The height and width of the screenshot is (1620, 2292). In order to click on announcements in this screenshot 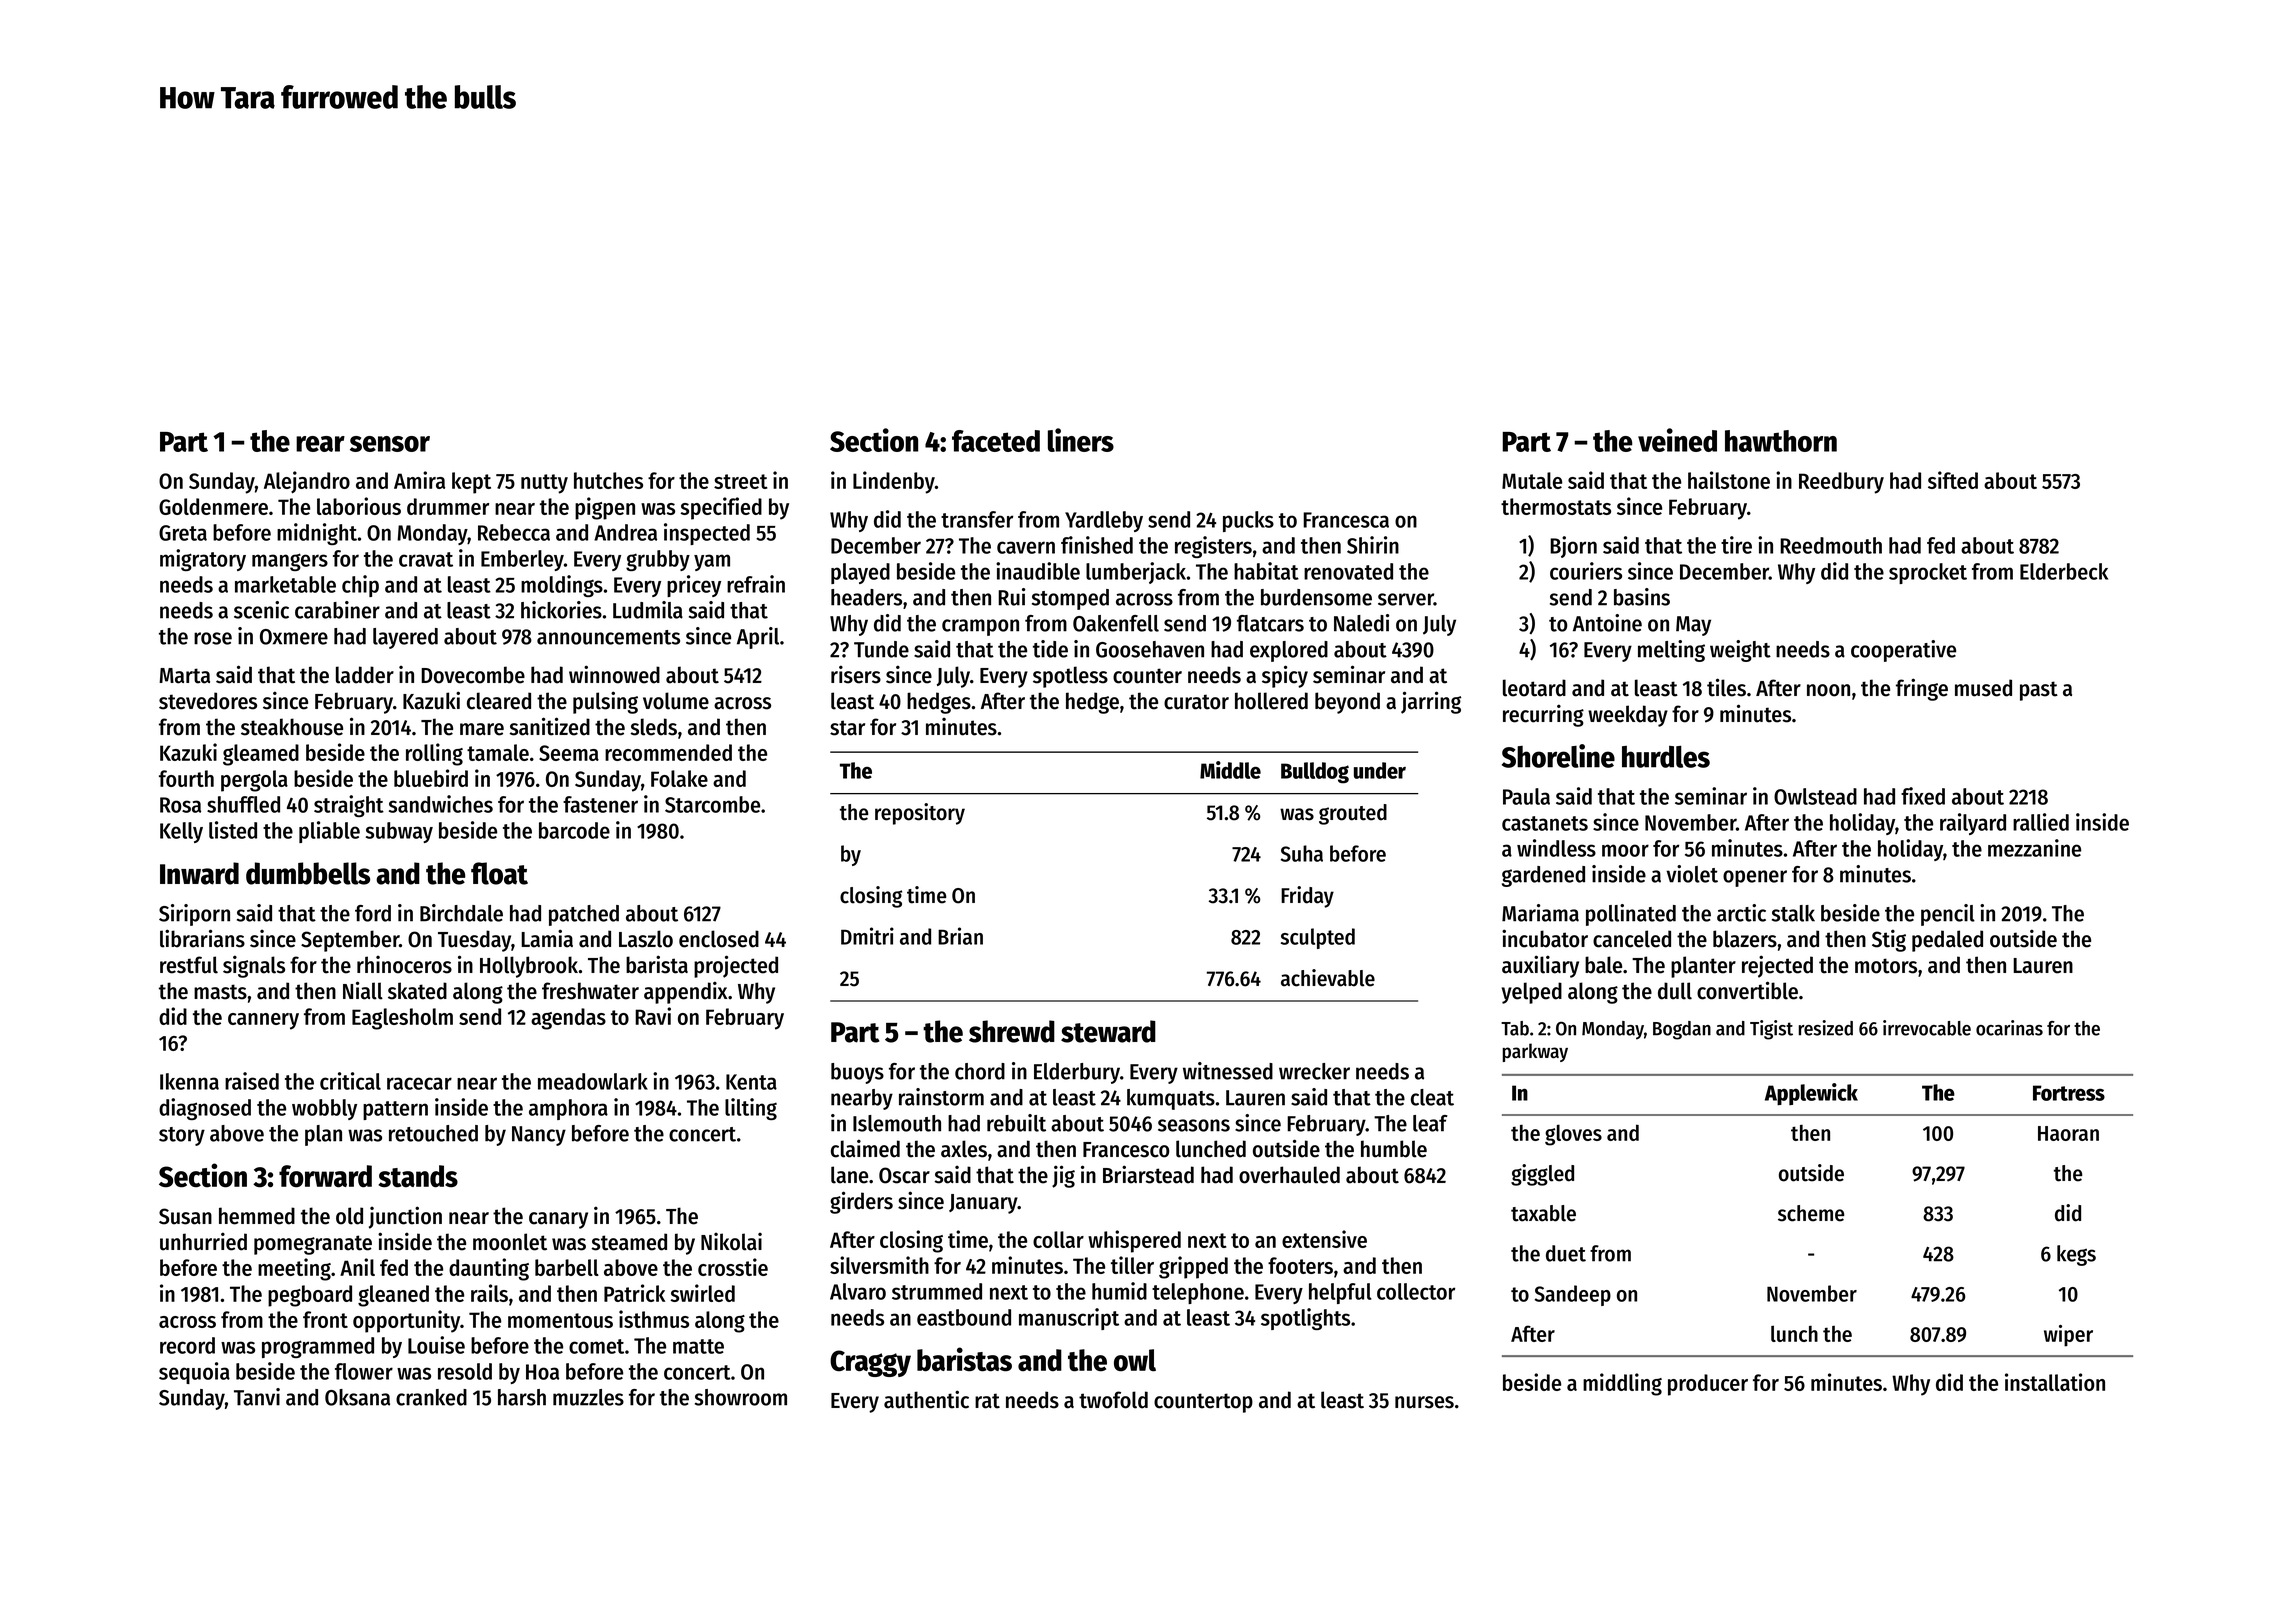, I will do `click(608, 637)`.
